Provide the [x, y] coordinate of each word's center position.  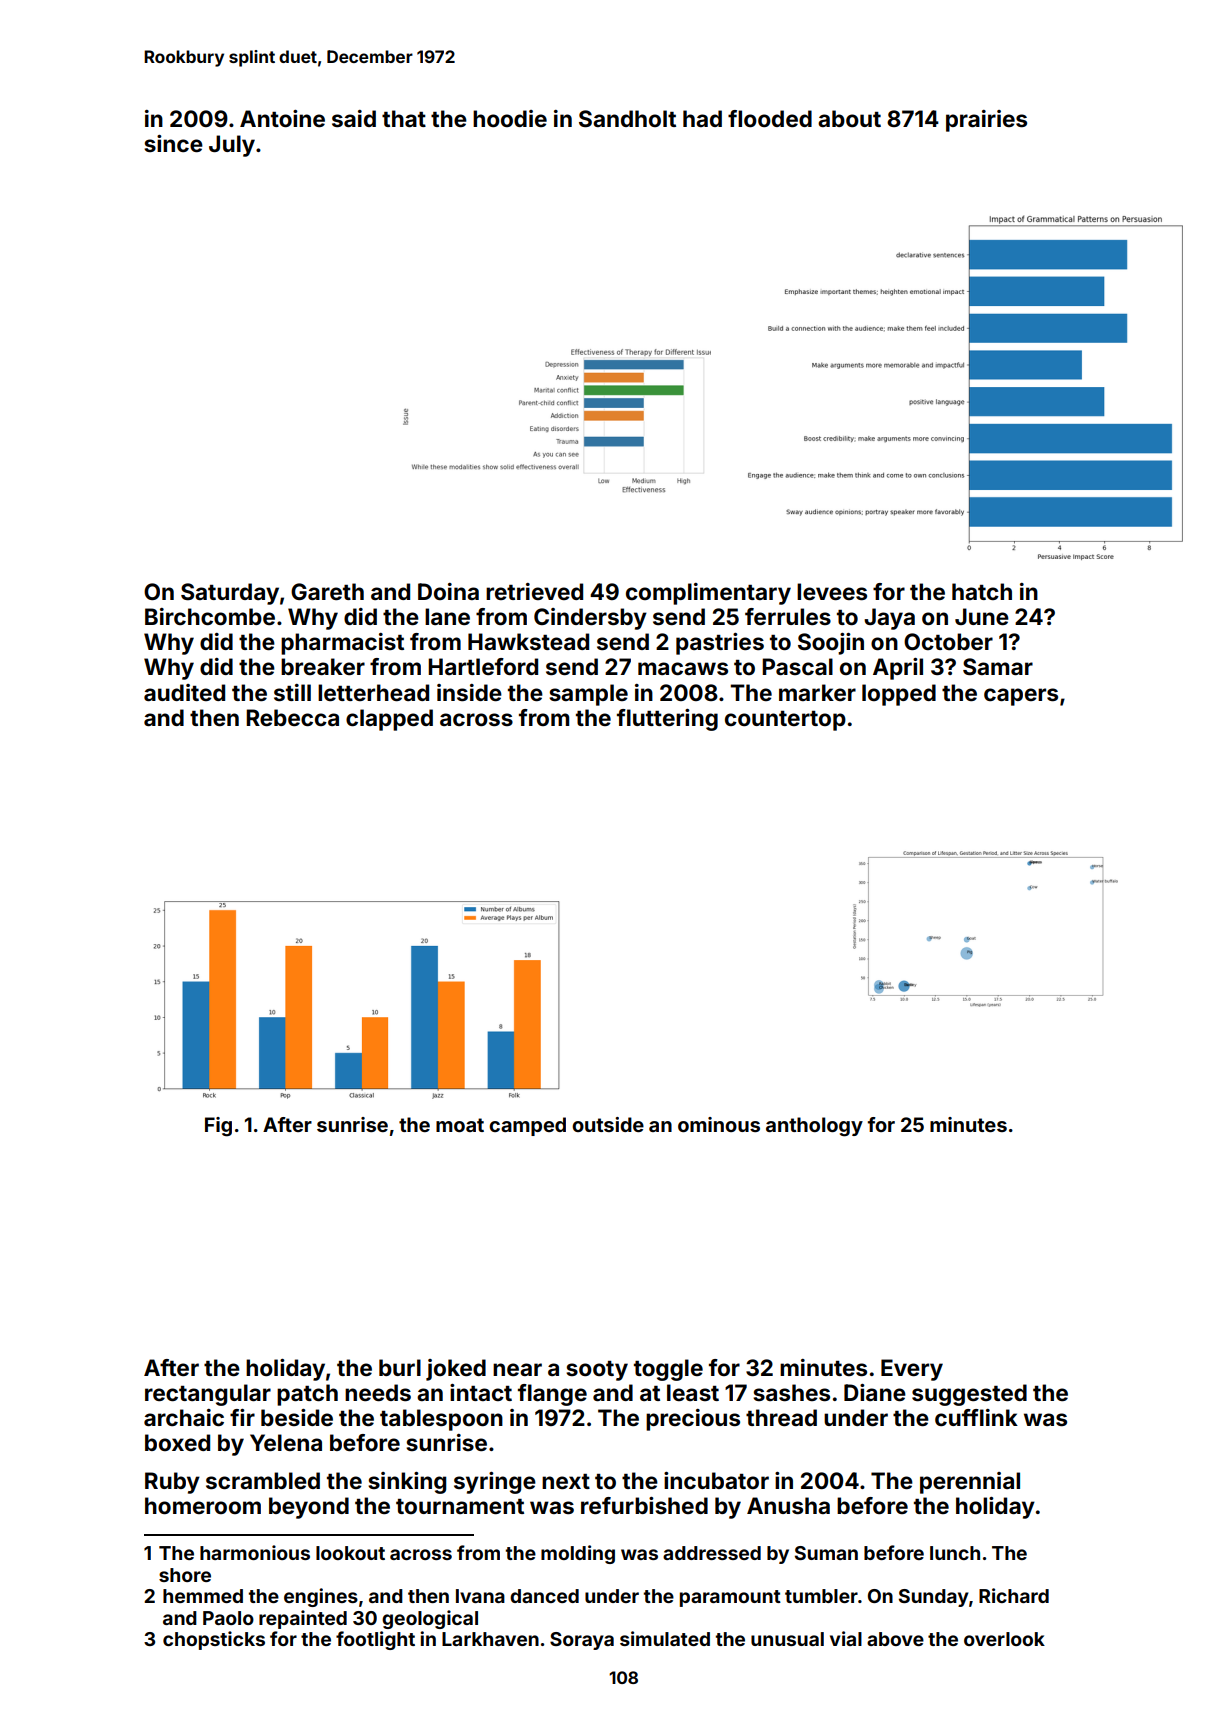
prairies [986, 121]
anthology [814, 1127]
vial [846, 1638]
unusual [787, 1639]
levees [832, 592]
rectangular [208, 1395]
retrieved [534, 591]
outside [608, 1124]
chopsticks [214, 1640]
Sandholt [627, 119]
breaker [323, 666]
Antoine [282, 118]
